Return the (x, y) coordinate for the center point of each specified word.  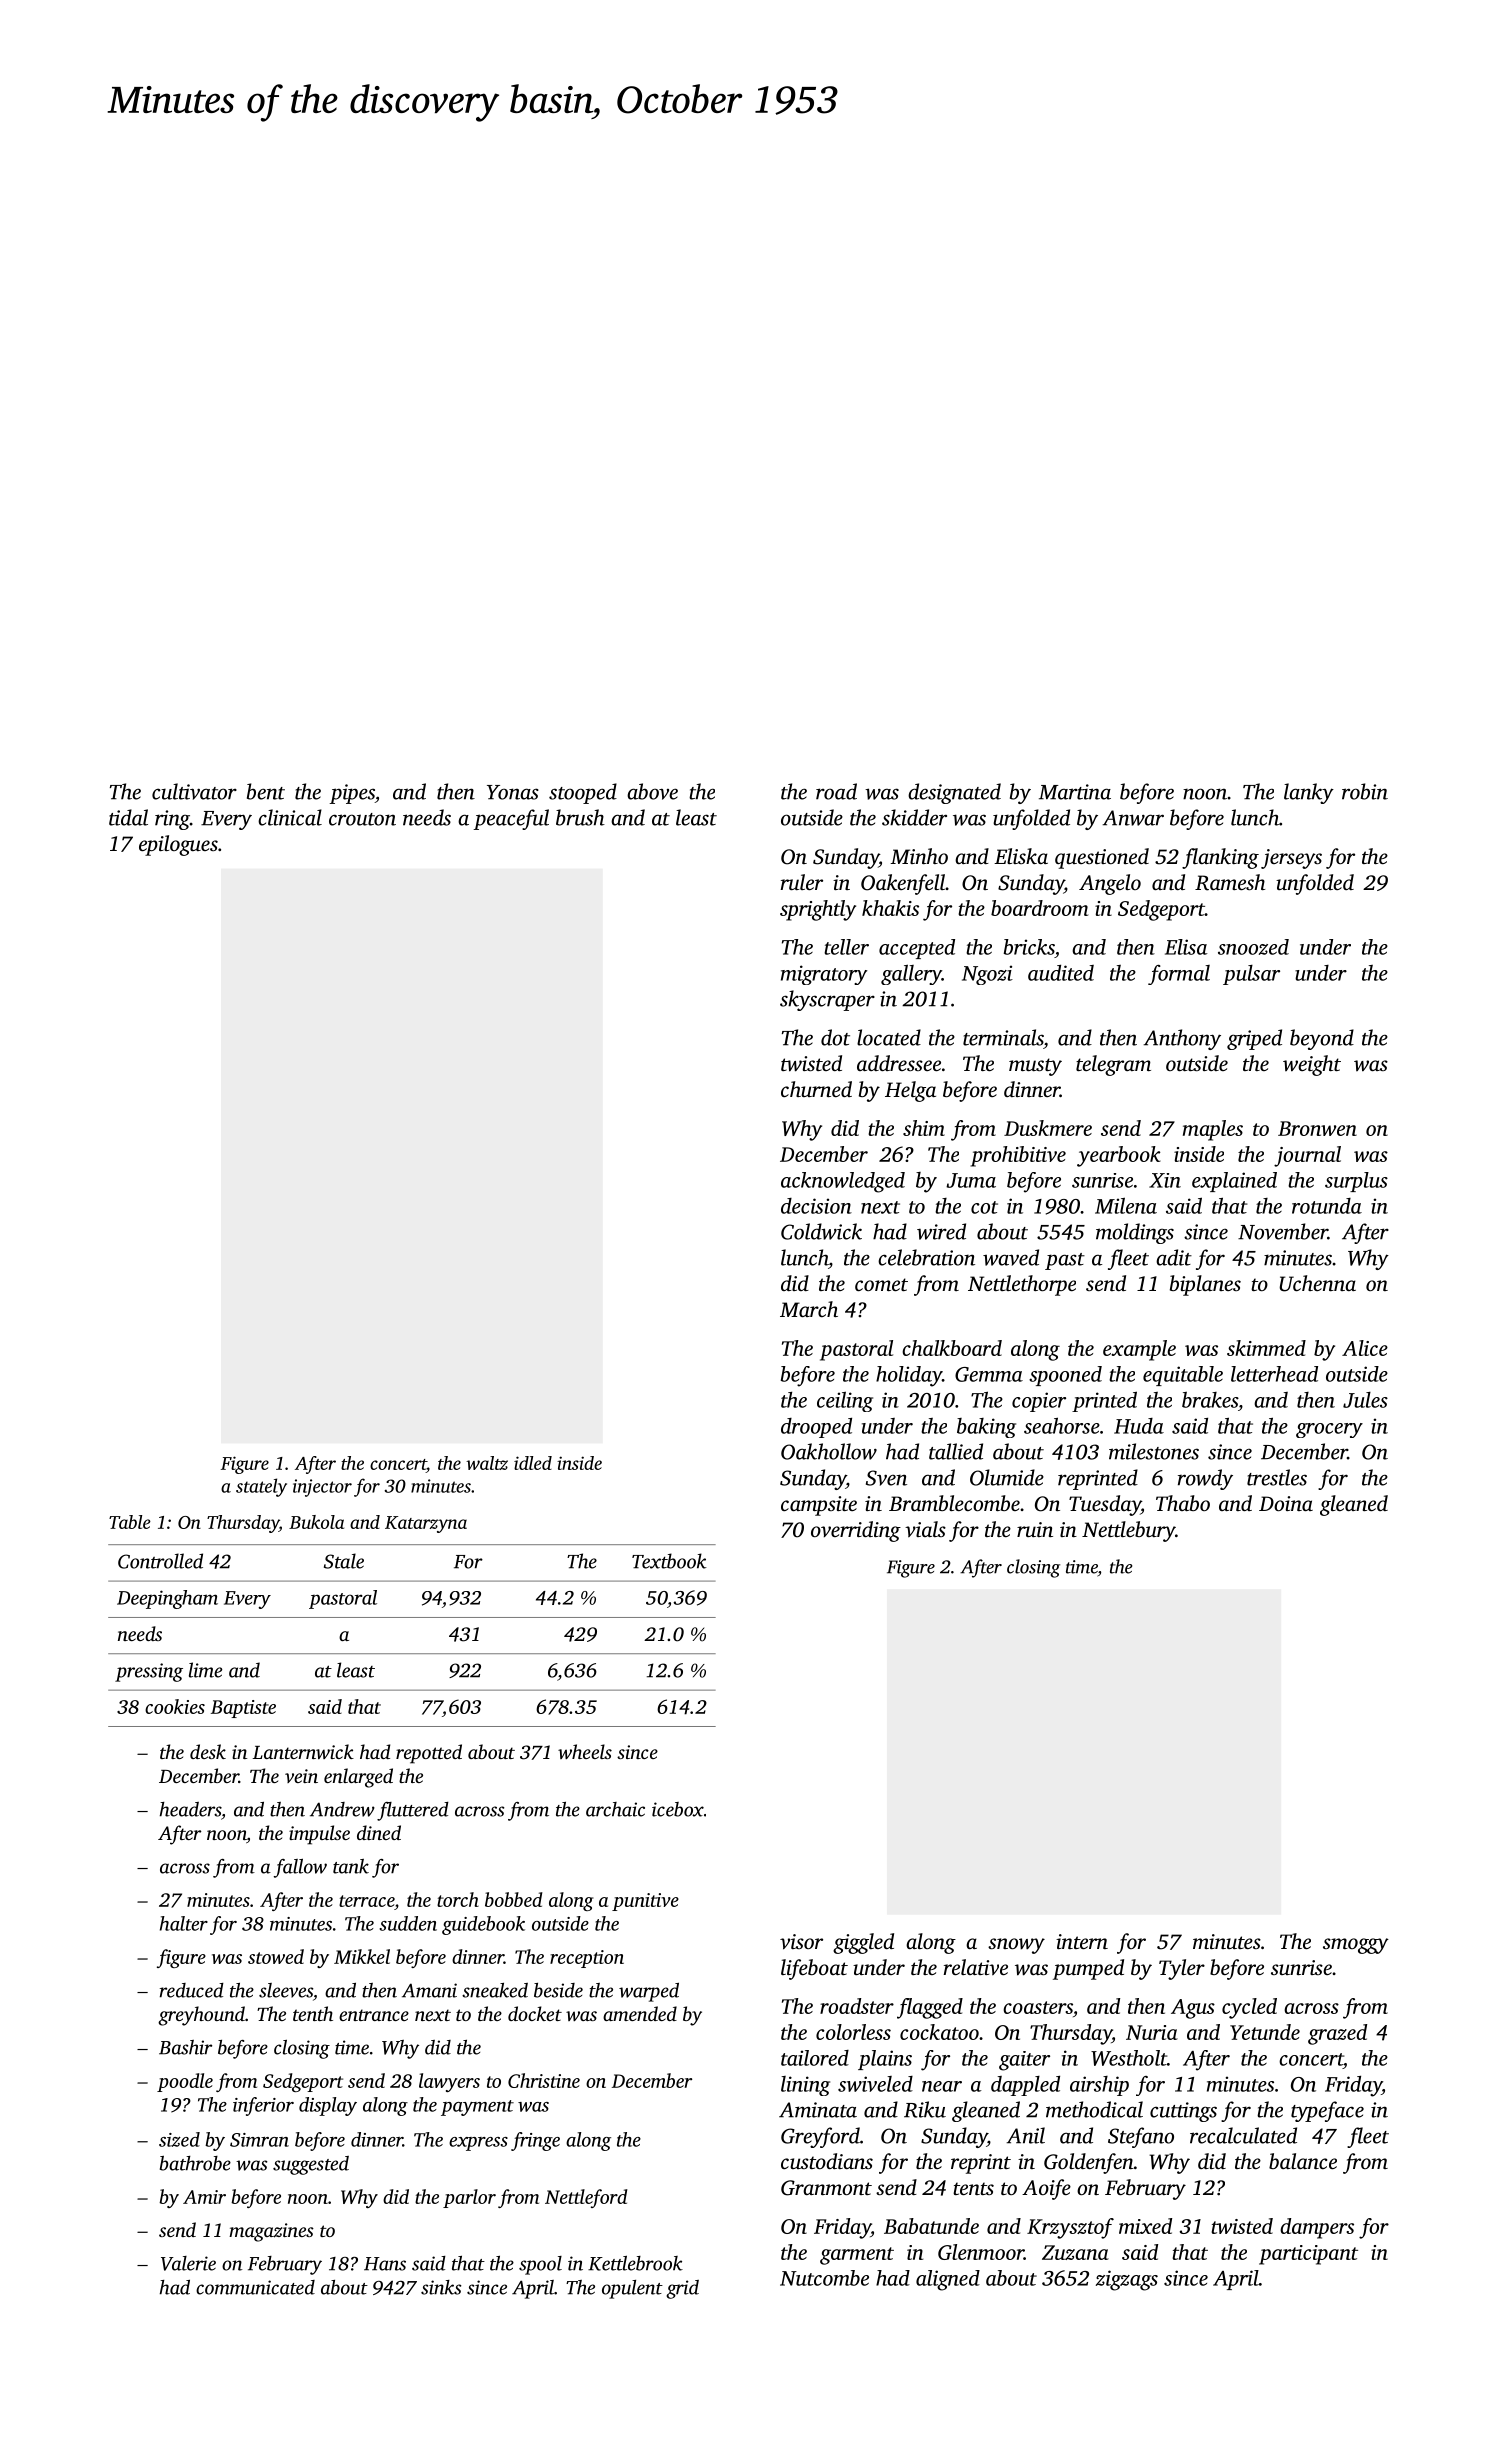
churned (816, 1089)
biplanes (1205, 1285)
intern (1082, 1941)
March (809, 1309)
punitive (645, 1902)
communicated (255, 2287)
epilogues (178, 845)
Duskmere (1048, 1128)
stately (261, 1487)
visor (801, 1942)
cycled (1249, 2008)
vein (301, 1776)
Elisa (1186, 947)
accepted (917, 949)
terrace (366, 1901)
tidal (128, 817)
